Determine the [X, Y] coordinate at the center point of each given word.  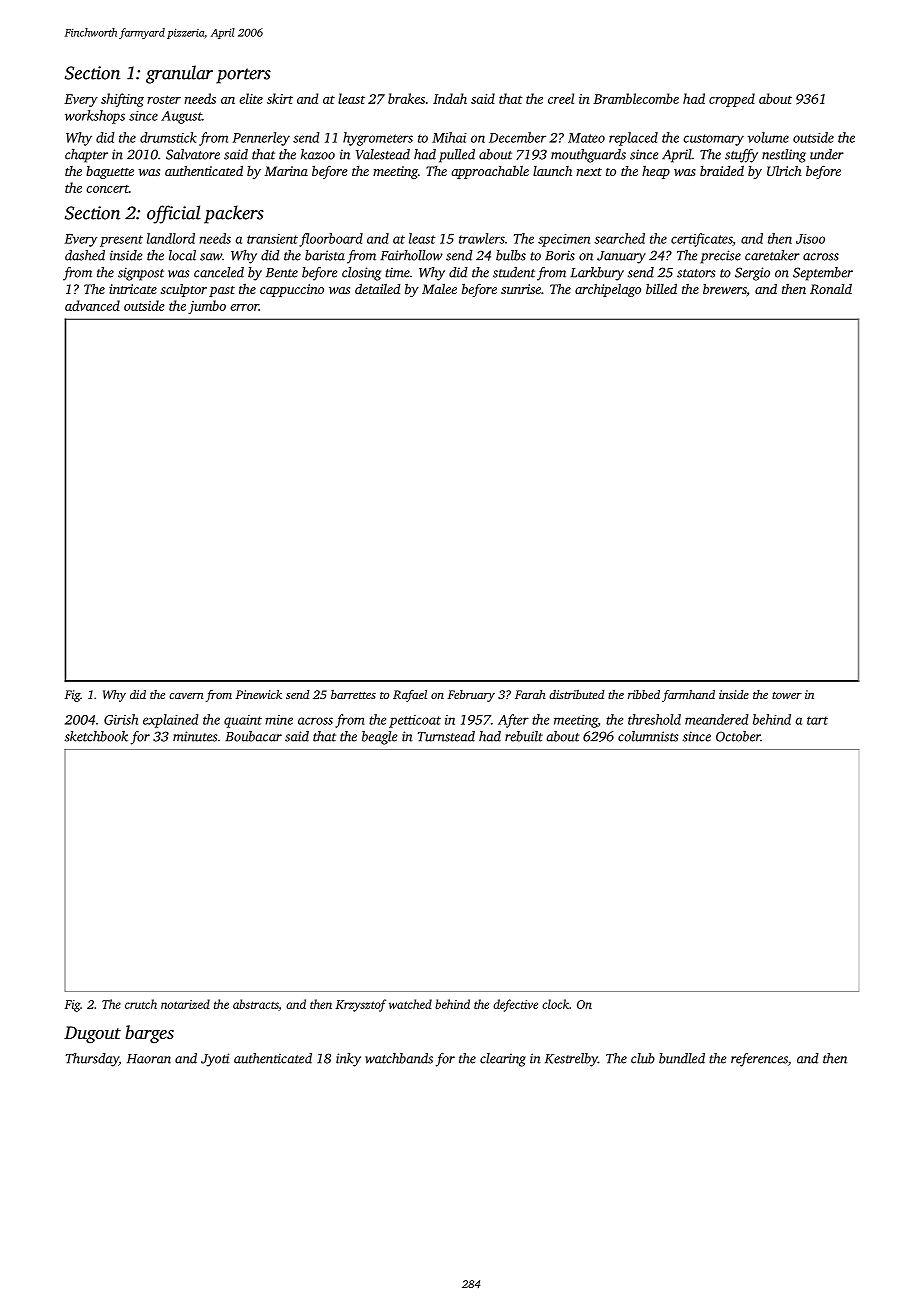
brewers [725, 288]
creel [561, 98]
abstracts [256, 1005]
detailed [377, 288]
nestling [784, 156]
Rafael [410, 696]
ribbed [644, 694]
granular [179, 74]
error [244, 307]
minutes [195, 736]
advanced [92, 305]
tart [817, 720]
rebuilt [524, 736]
